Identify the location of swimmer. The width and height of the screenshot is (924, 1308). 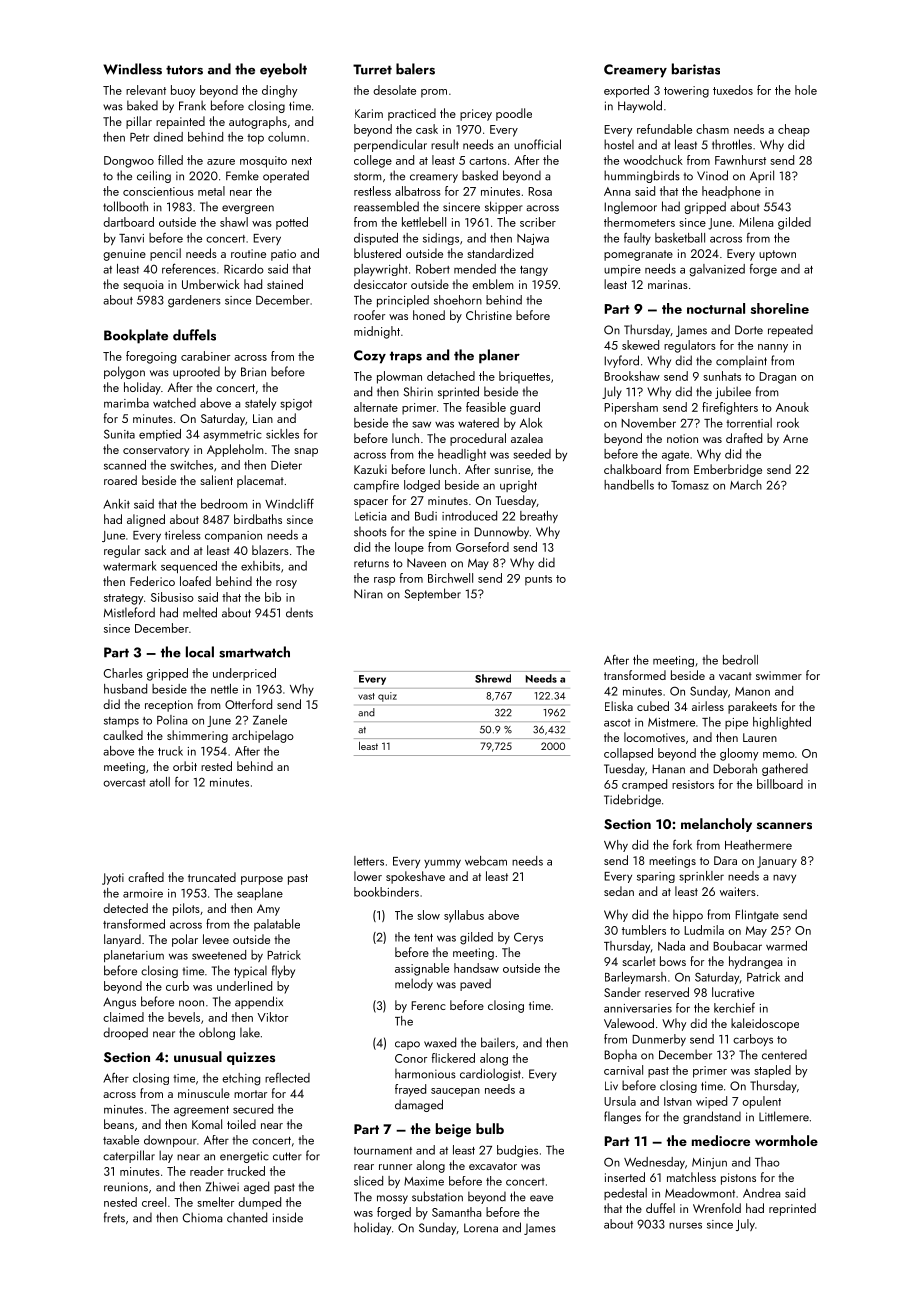
(779, 675).
